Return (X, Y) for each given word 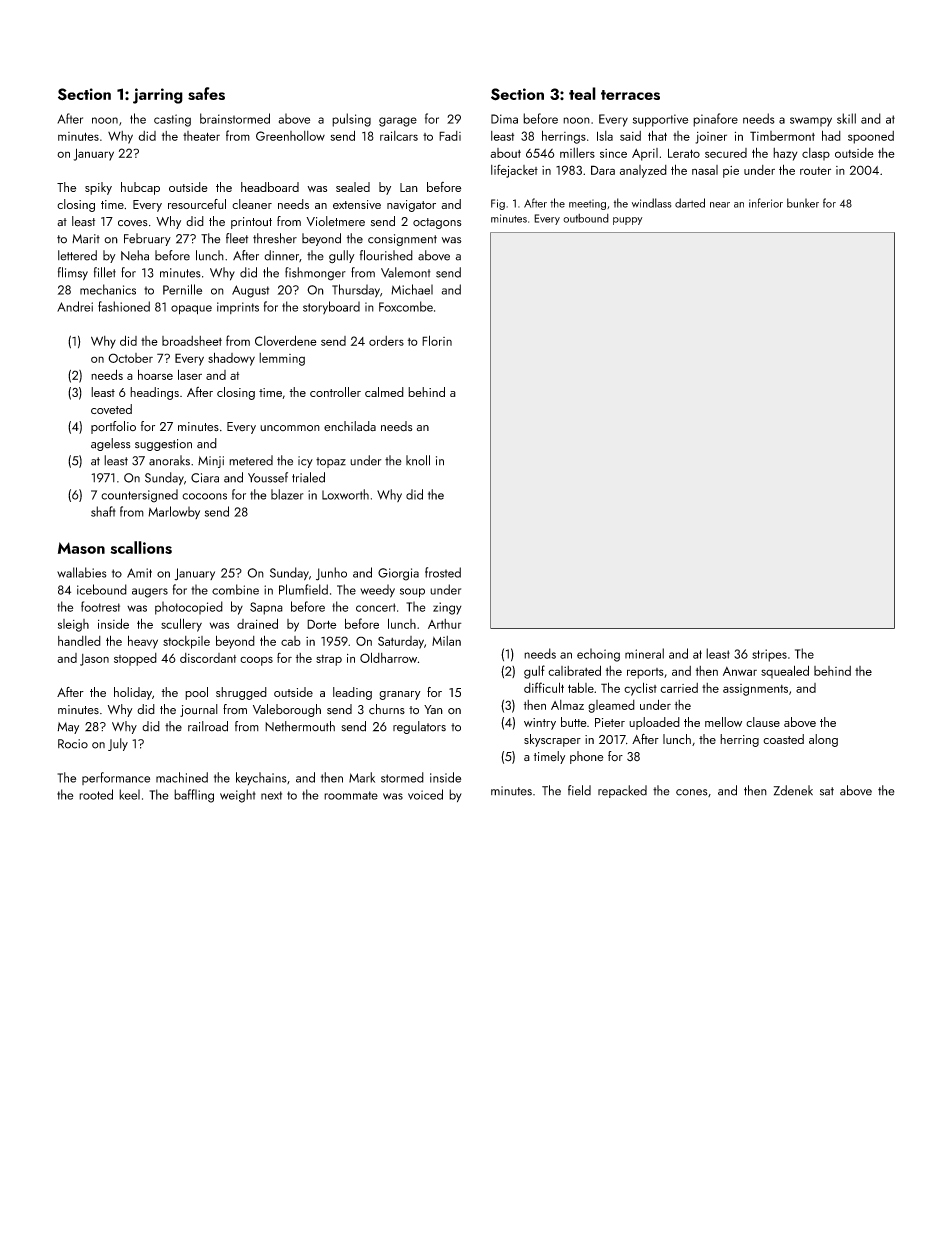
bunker (803, 203)
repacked (622, 791)
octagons (437, 223)
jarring (158, 96)
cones (692, 792)
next (271, 795)
